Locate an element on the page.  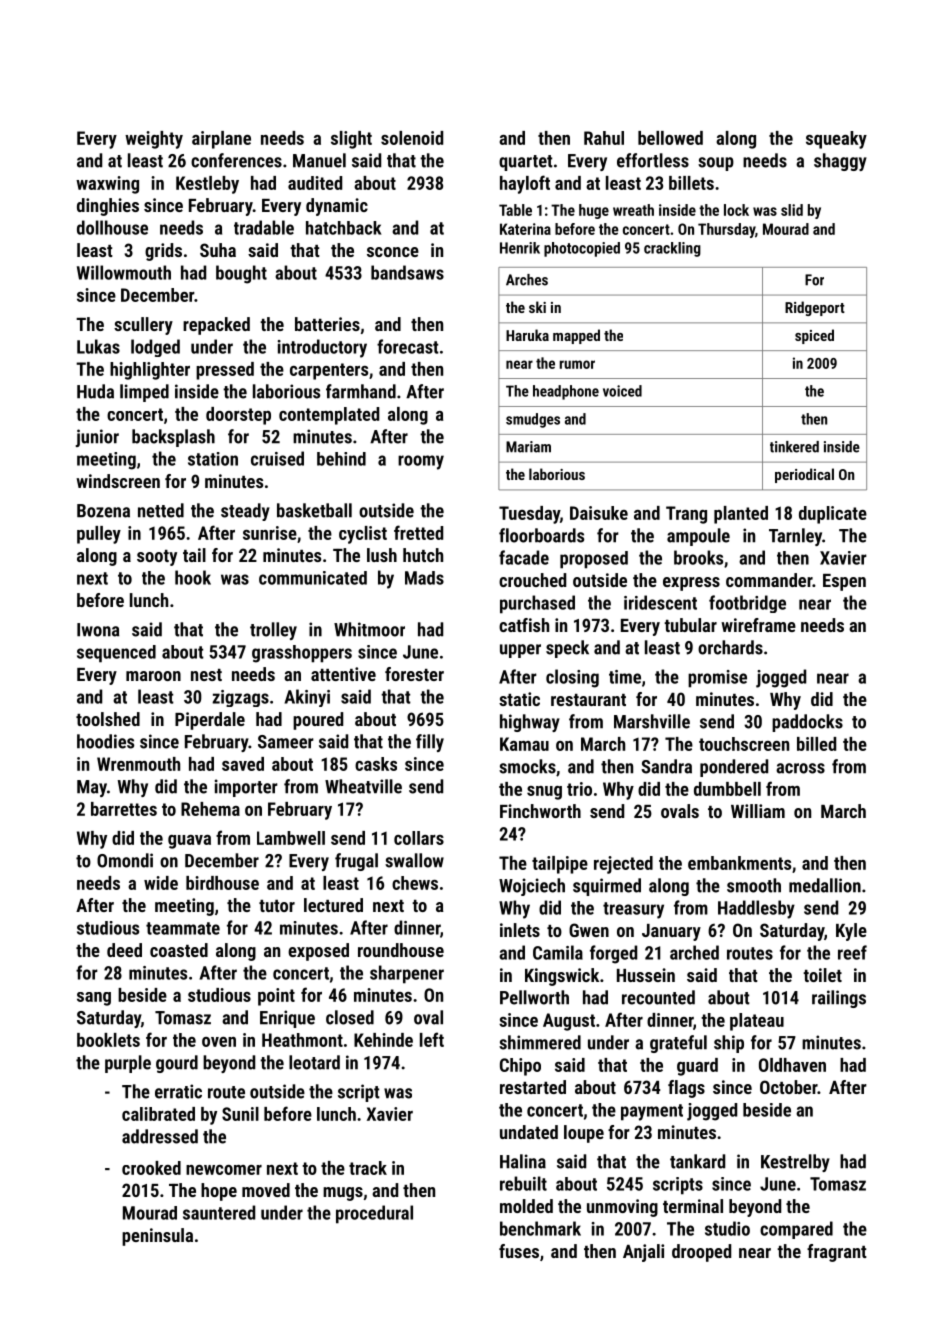
Thursday is located at coordinates (726, 230).
